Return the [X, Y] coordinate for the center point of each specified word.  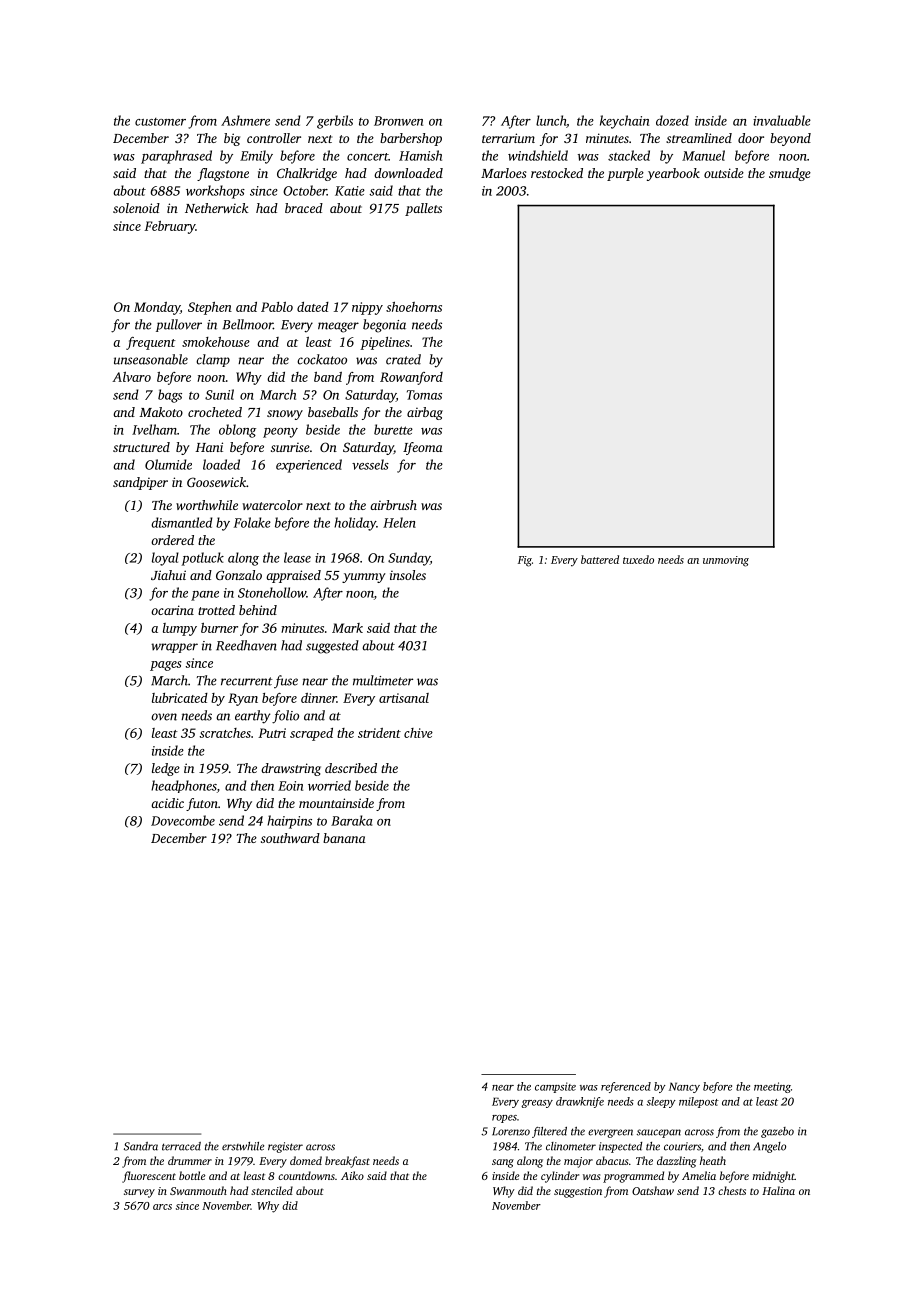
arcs [162, 1207]
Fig [525, 561]
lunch [551, 120]
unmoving [726, 561]
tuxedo [638, 559]
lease [297, 557]
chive [418, 733]
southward [290, 838]
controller [274, 138]
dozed [672, 120]
